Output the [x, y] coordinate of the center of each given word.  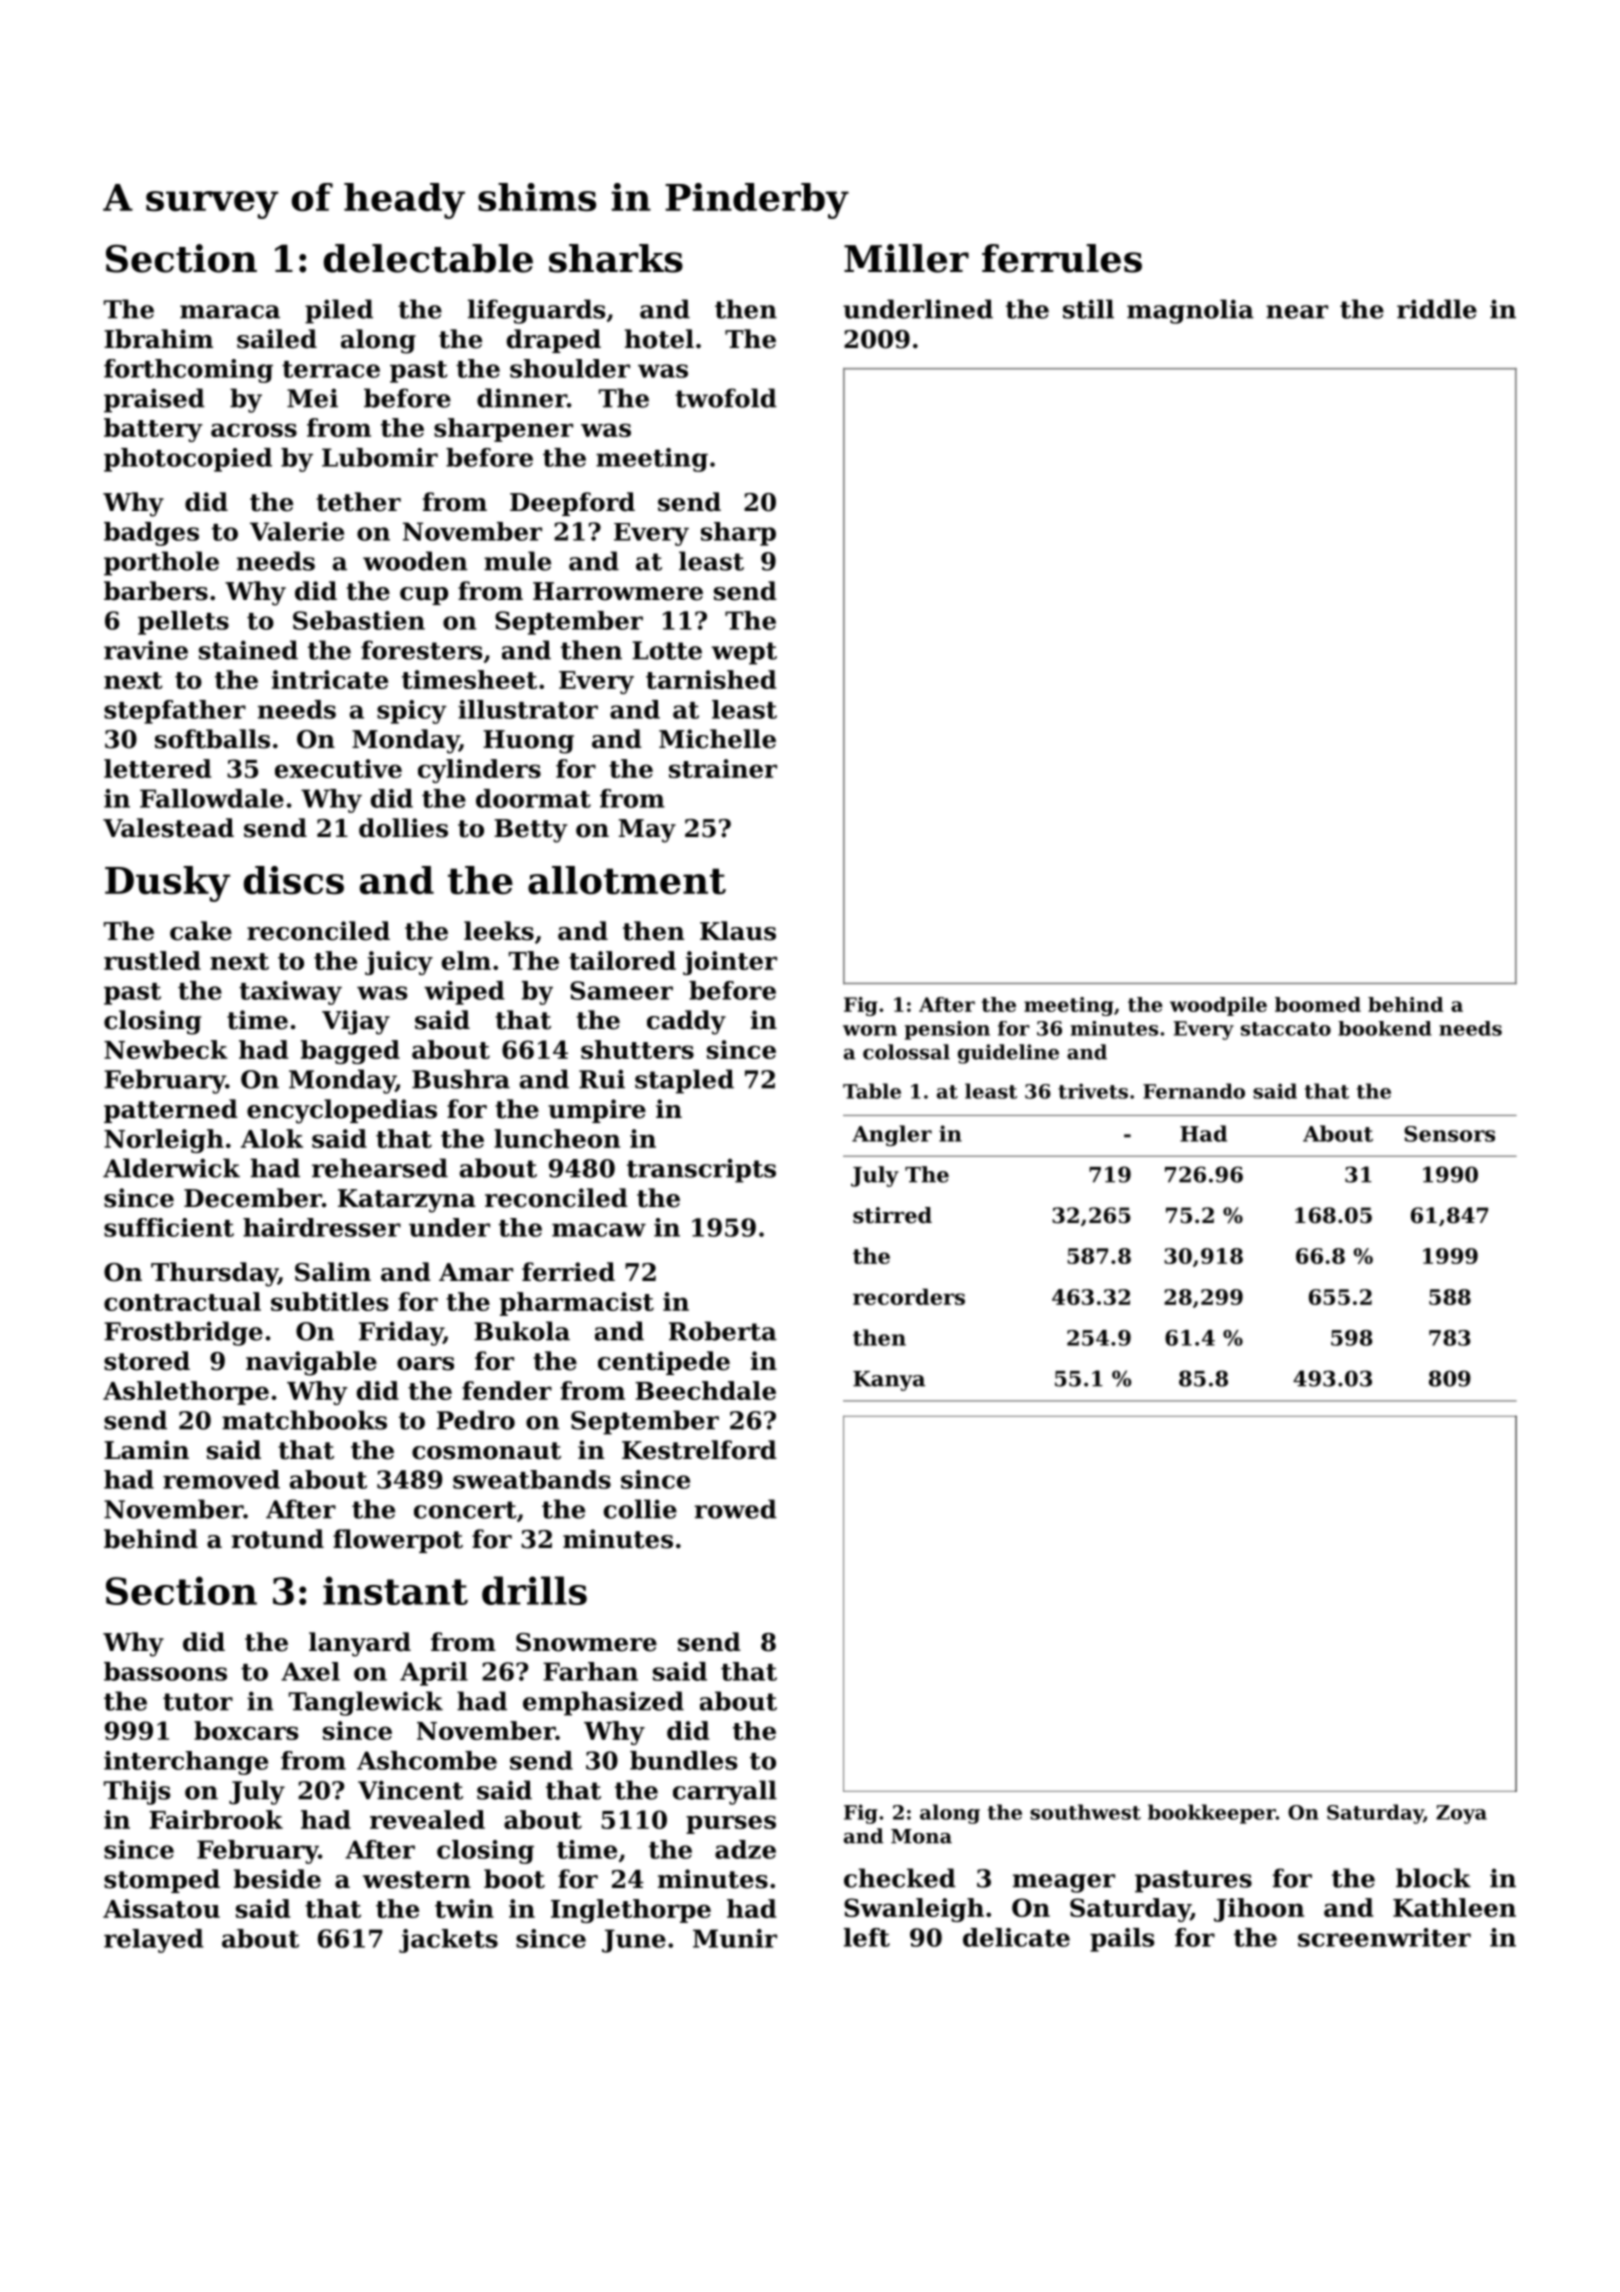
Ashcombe [427, 1760]
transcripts [701, 1170]
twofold [726, 398]
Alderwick [171, 1168]
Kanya [889, 1381]
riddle [1437, 309]
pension [947, 1030]
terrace [331, 369]
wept [744, 653]
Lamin [146, 1450]
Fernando [1194, 1091]
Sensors [1449, 1134]
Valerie [297, 531]
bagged [350, 1052]
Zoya [1461, 1814]
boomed [1318, 1004]
